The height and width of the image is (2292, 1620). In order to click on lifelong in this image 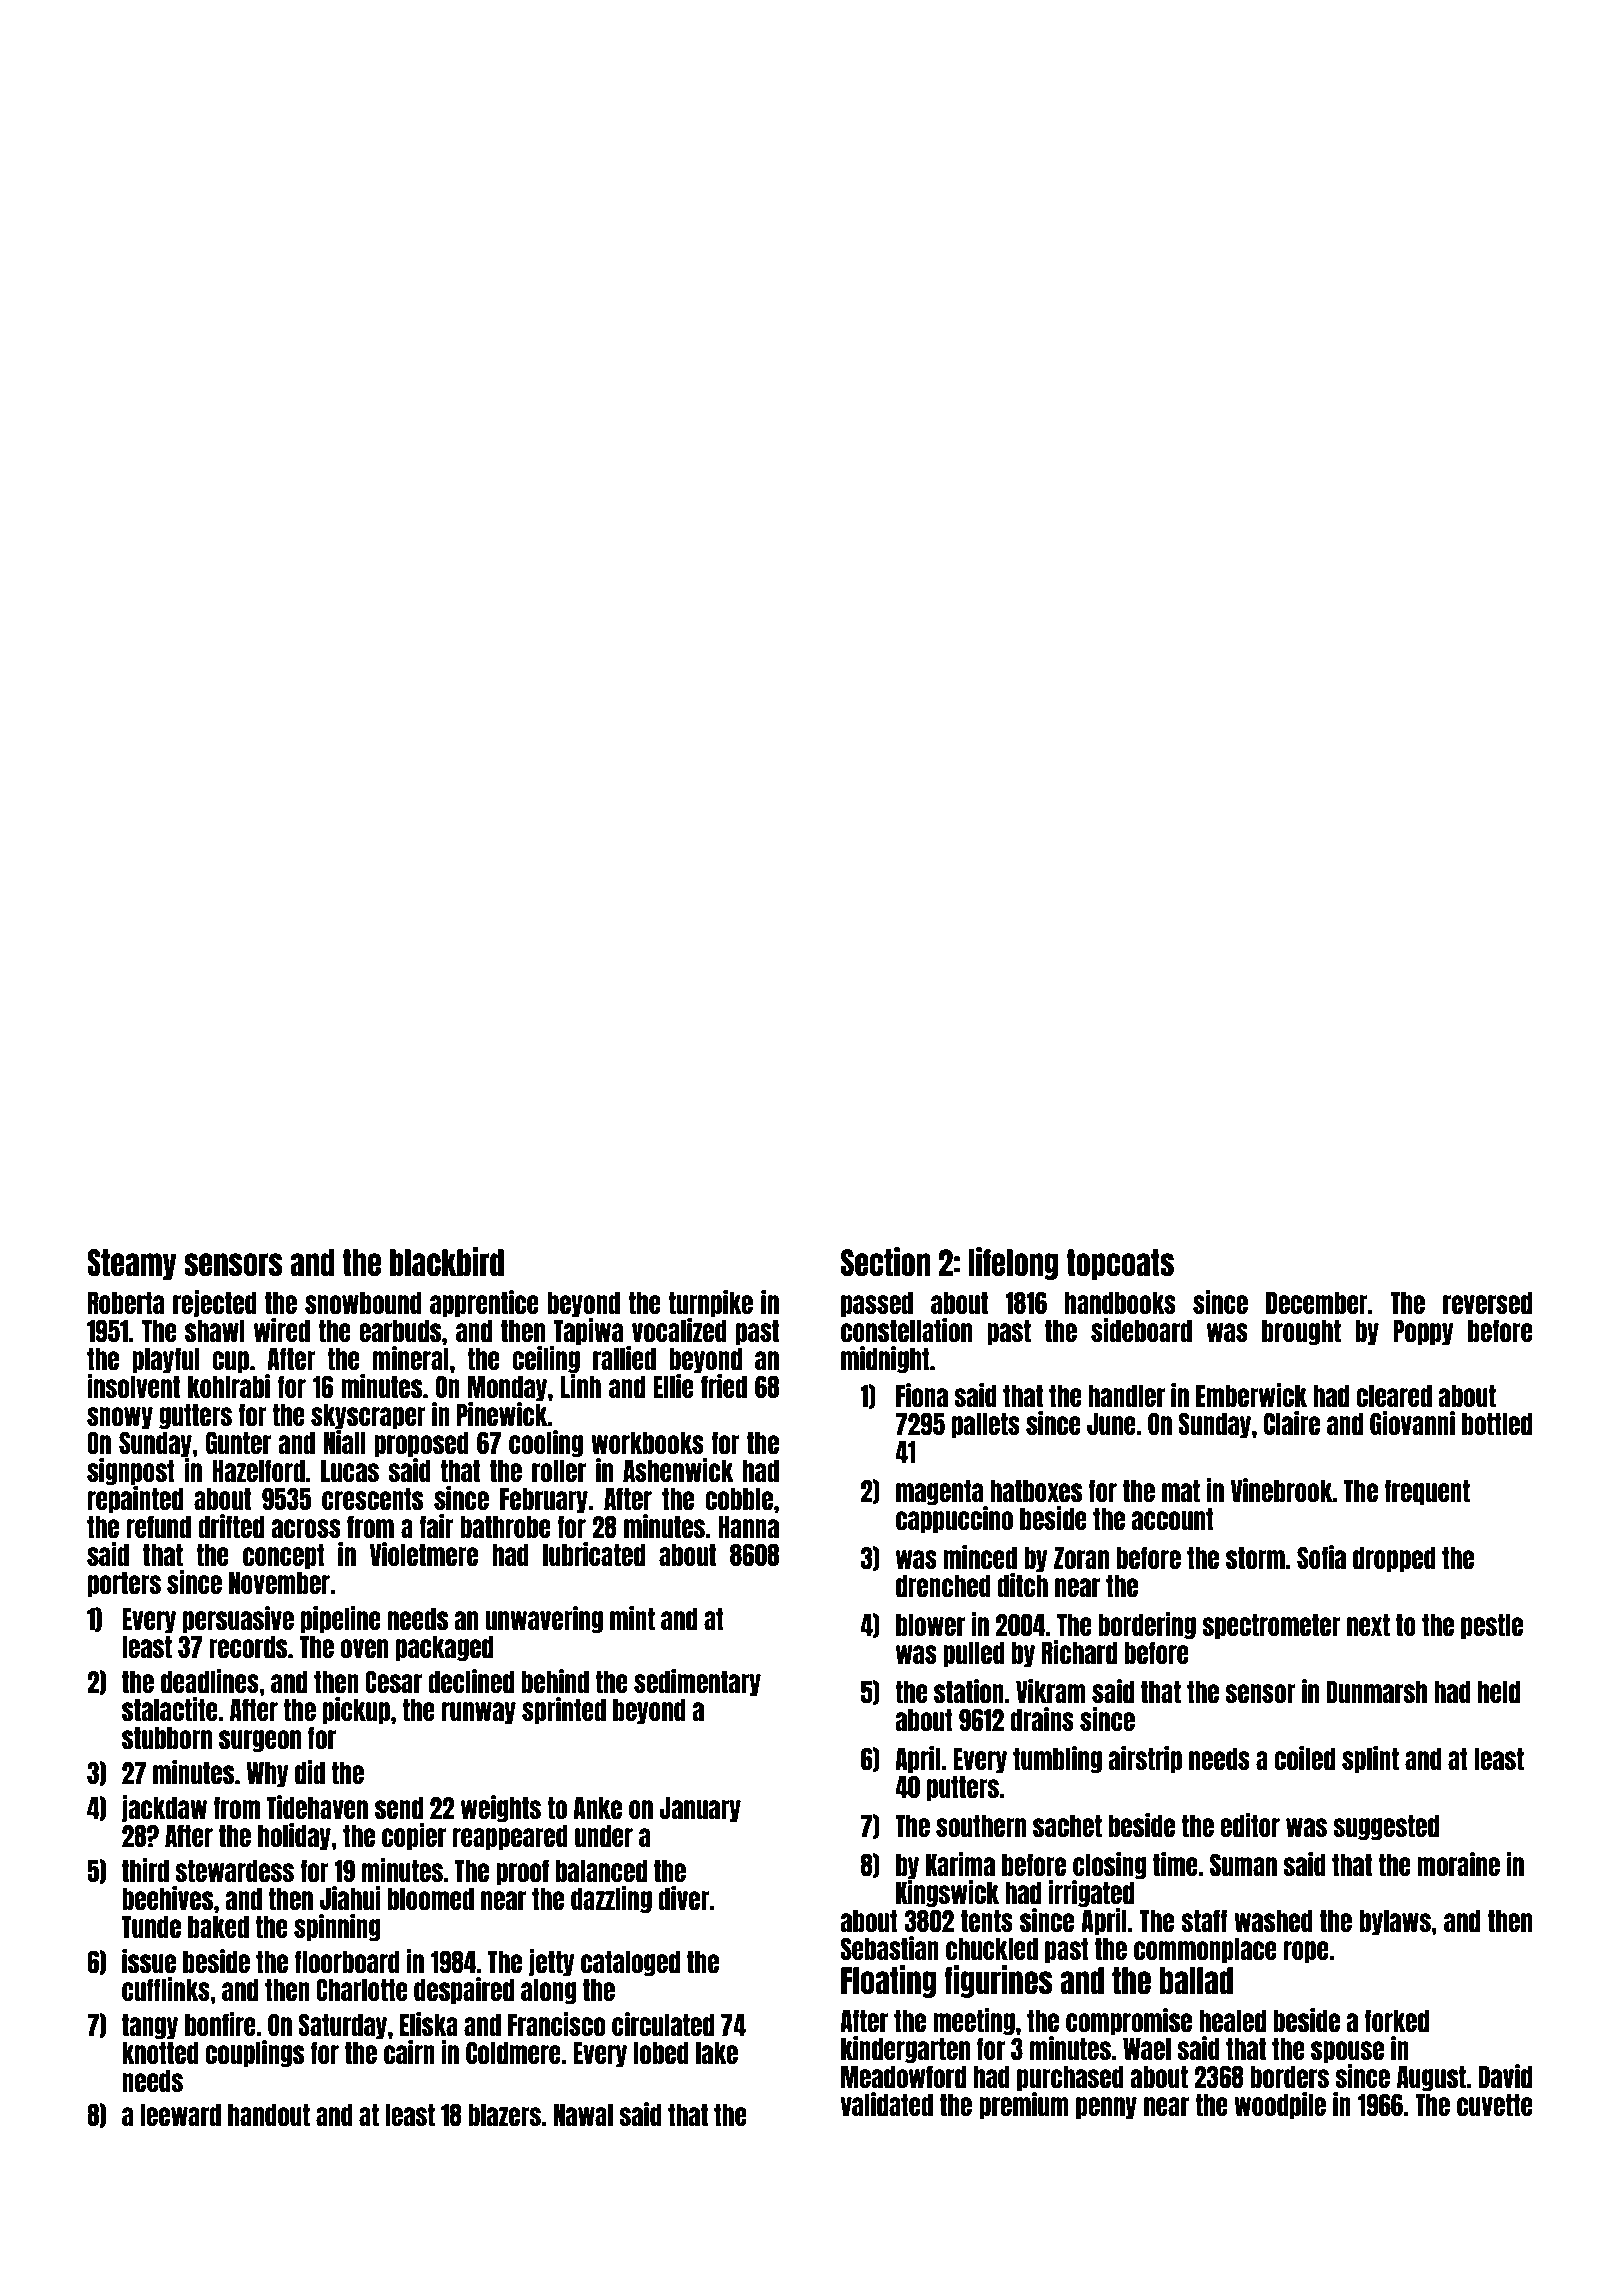, I will do `click(1013, 1263)`.
